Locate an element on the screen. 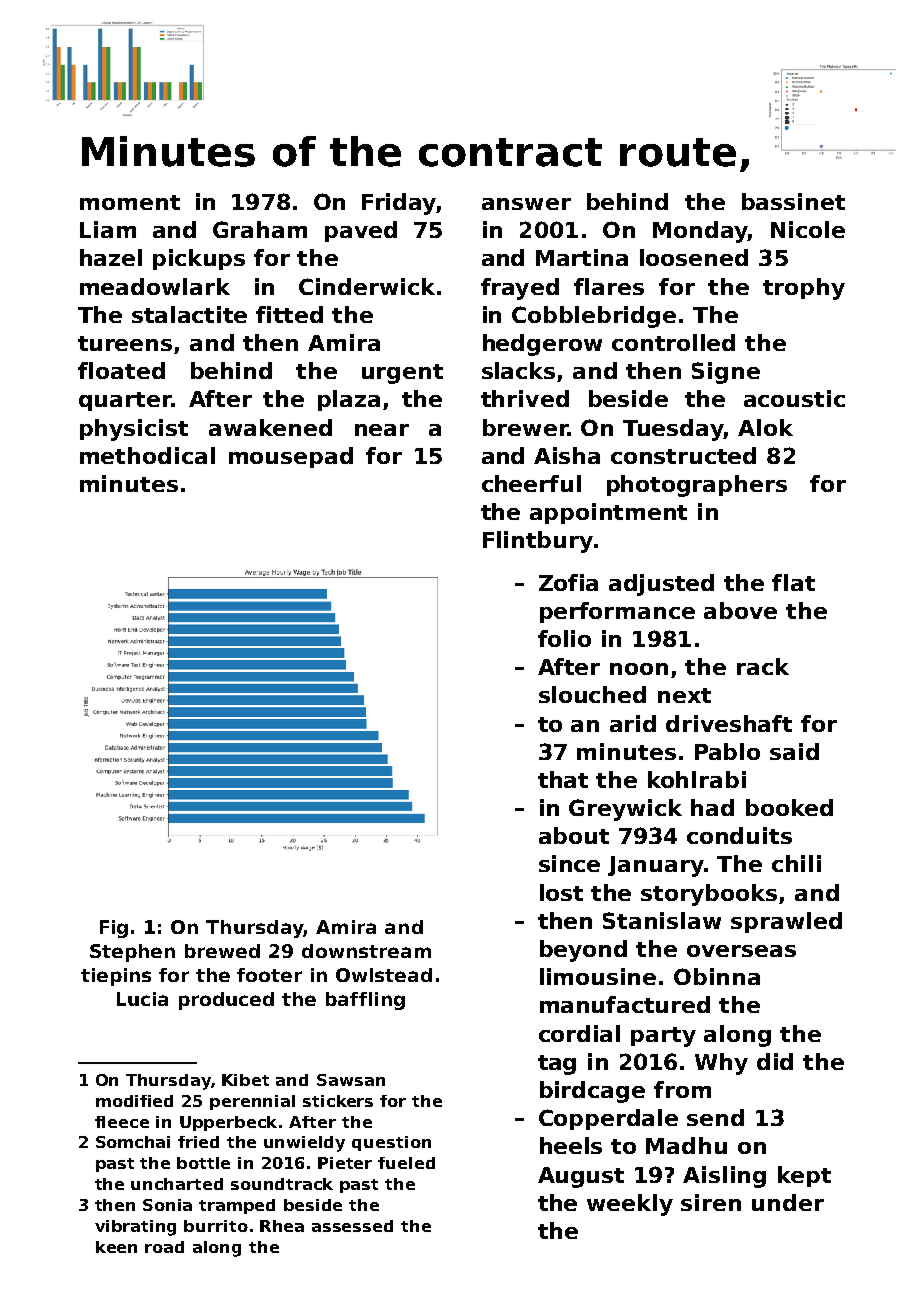 The width and height of the screenshot is (924, 1311). bassinet is located at coordinates (793, 201).
